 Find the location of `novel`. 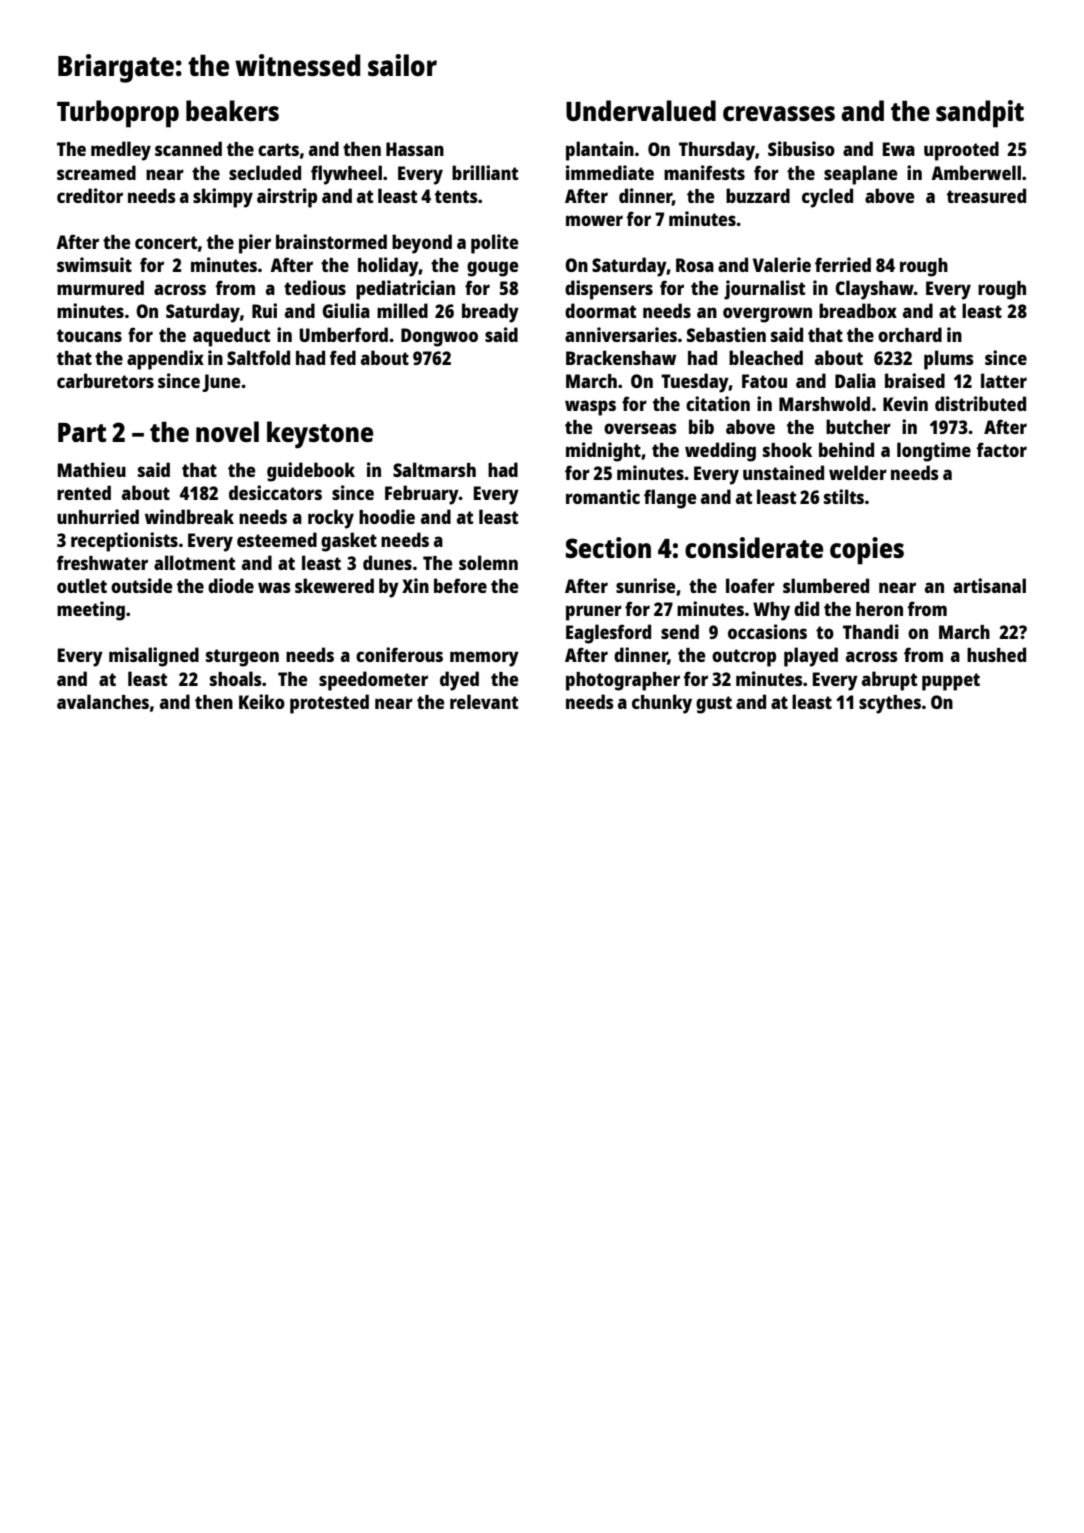

novel is located at coordinates (227, 431).
